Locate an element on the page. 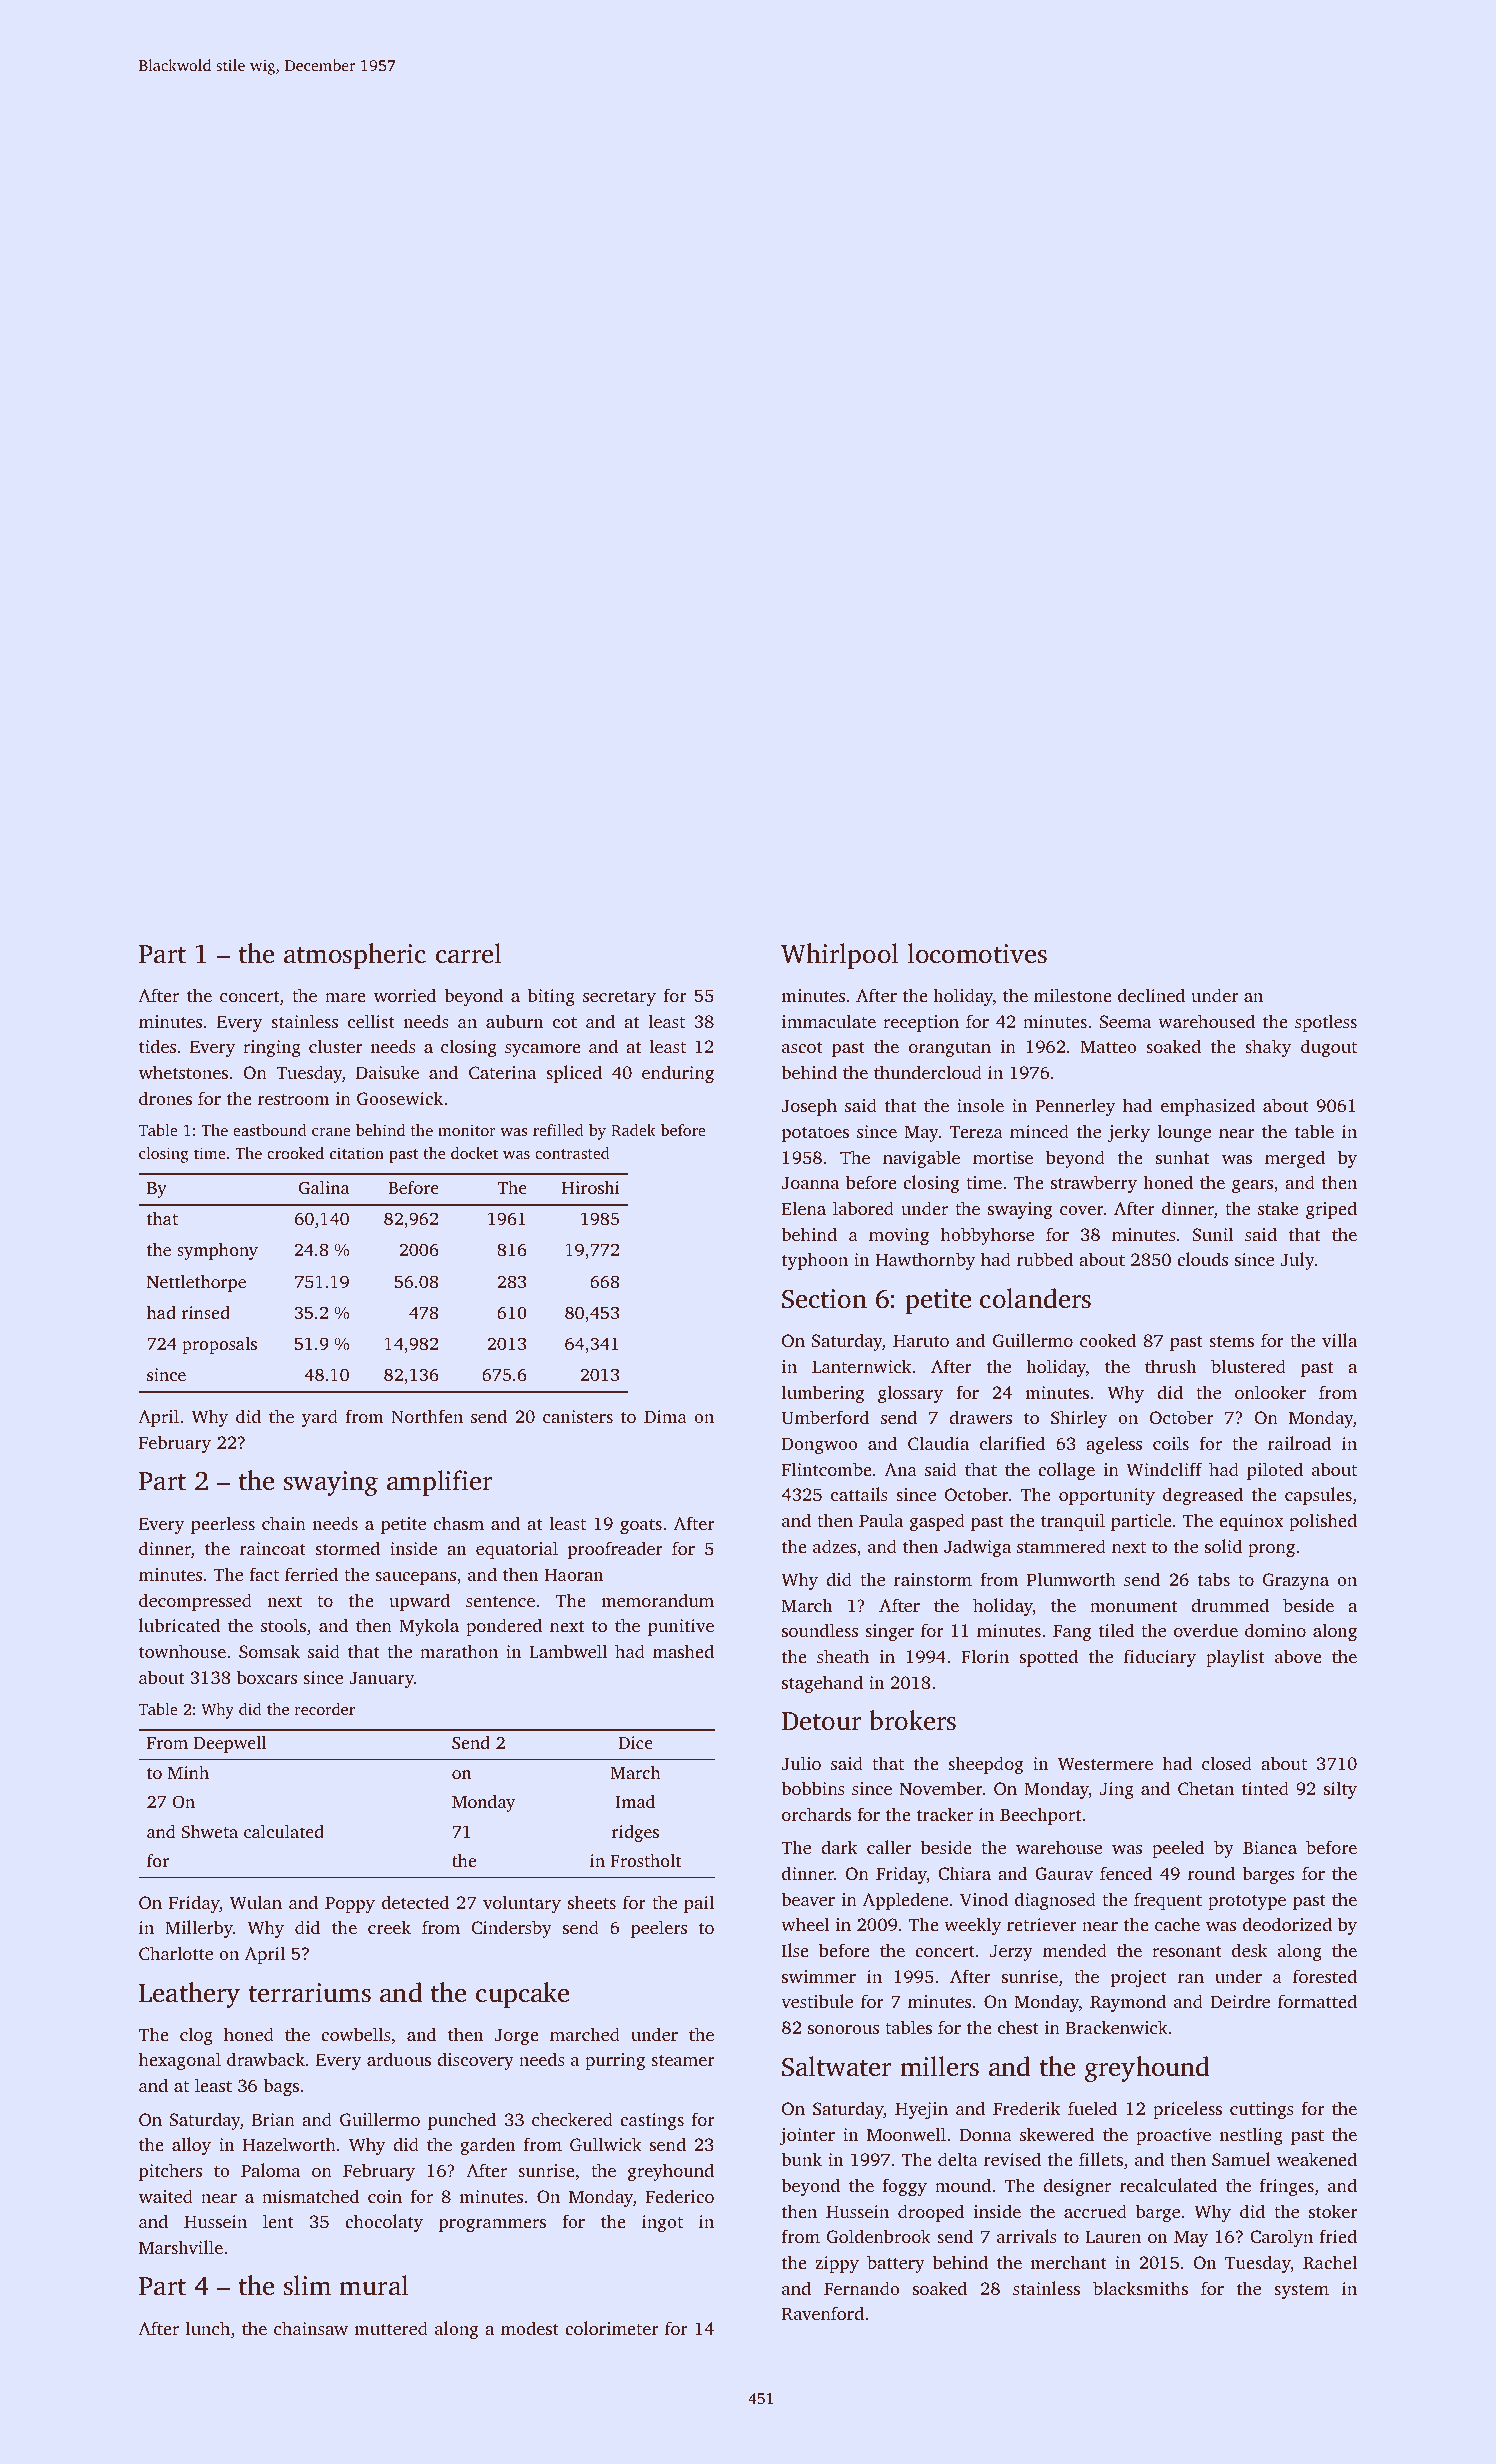 This image has width=1496, height=2464. crooked is located at coordinates (295, 1153).
